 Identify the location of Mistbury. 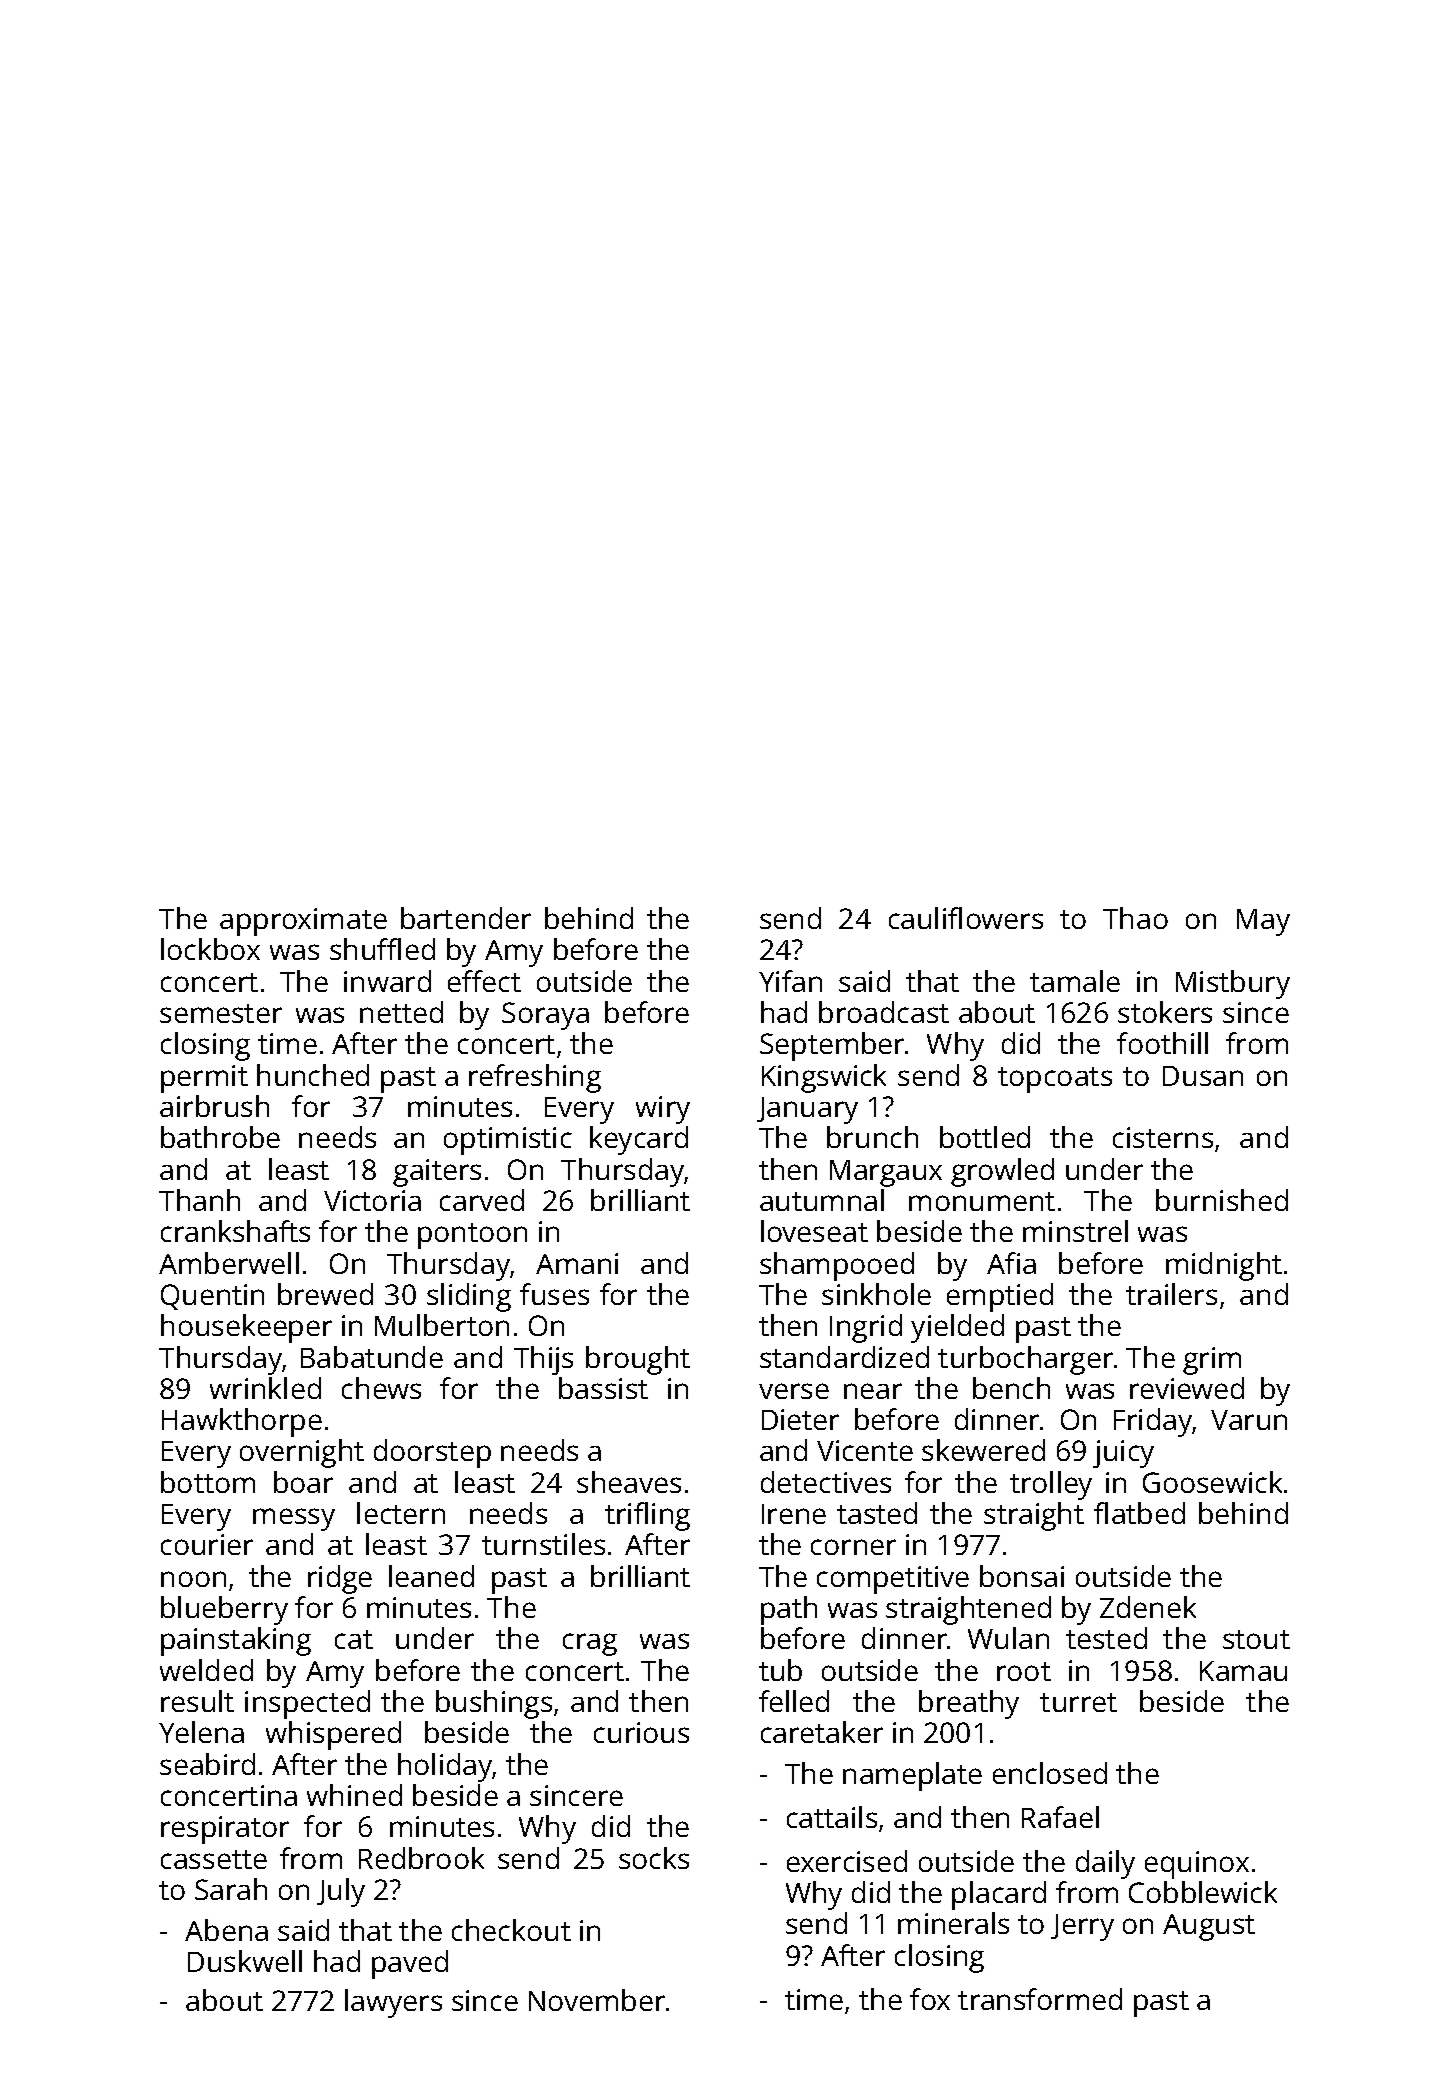
(1233, 984).
